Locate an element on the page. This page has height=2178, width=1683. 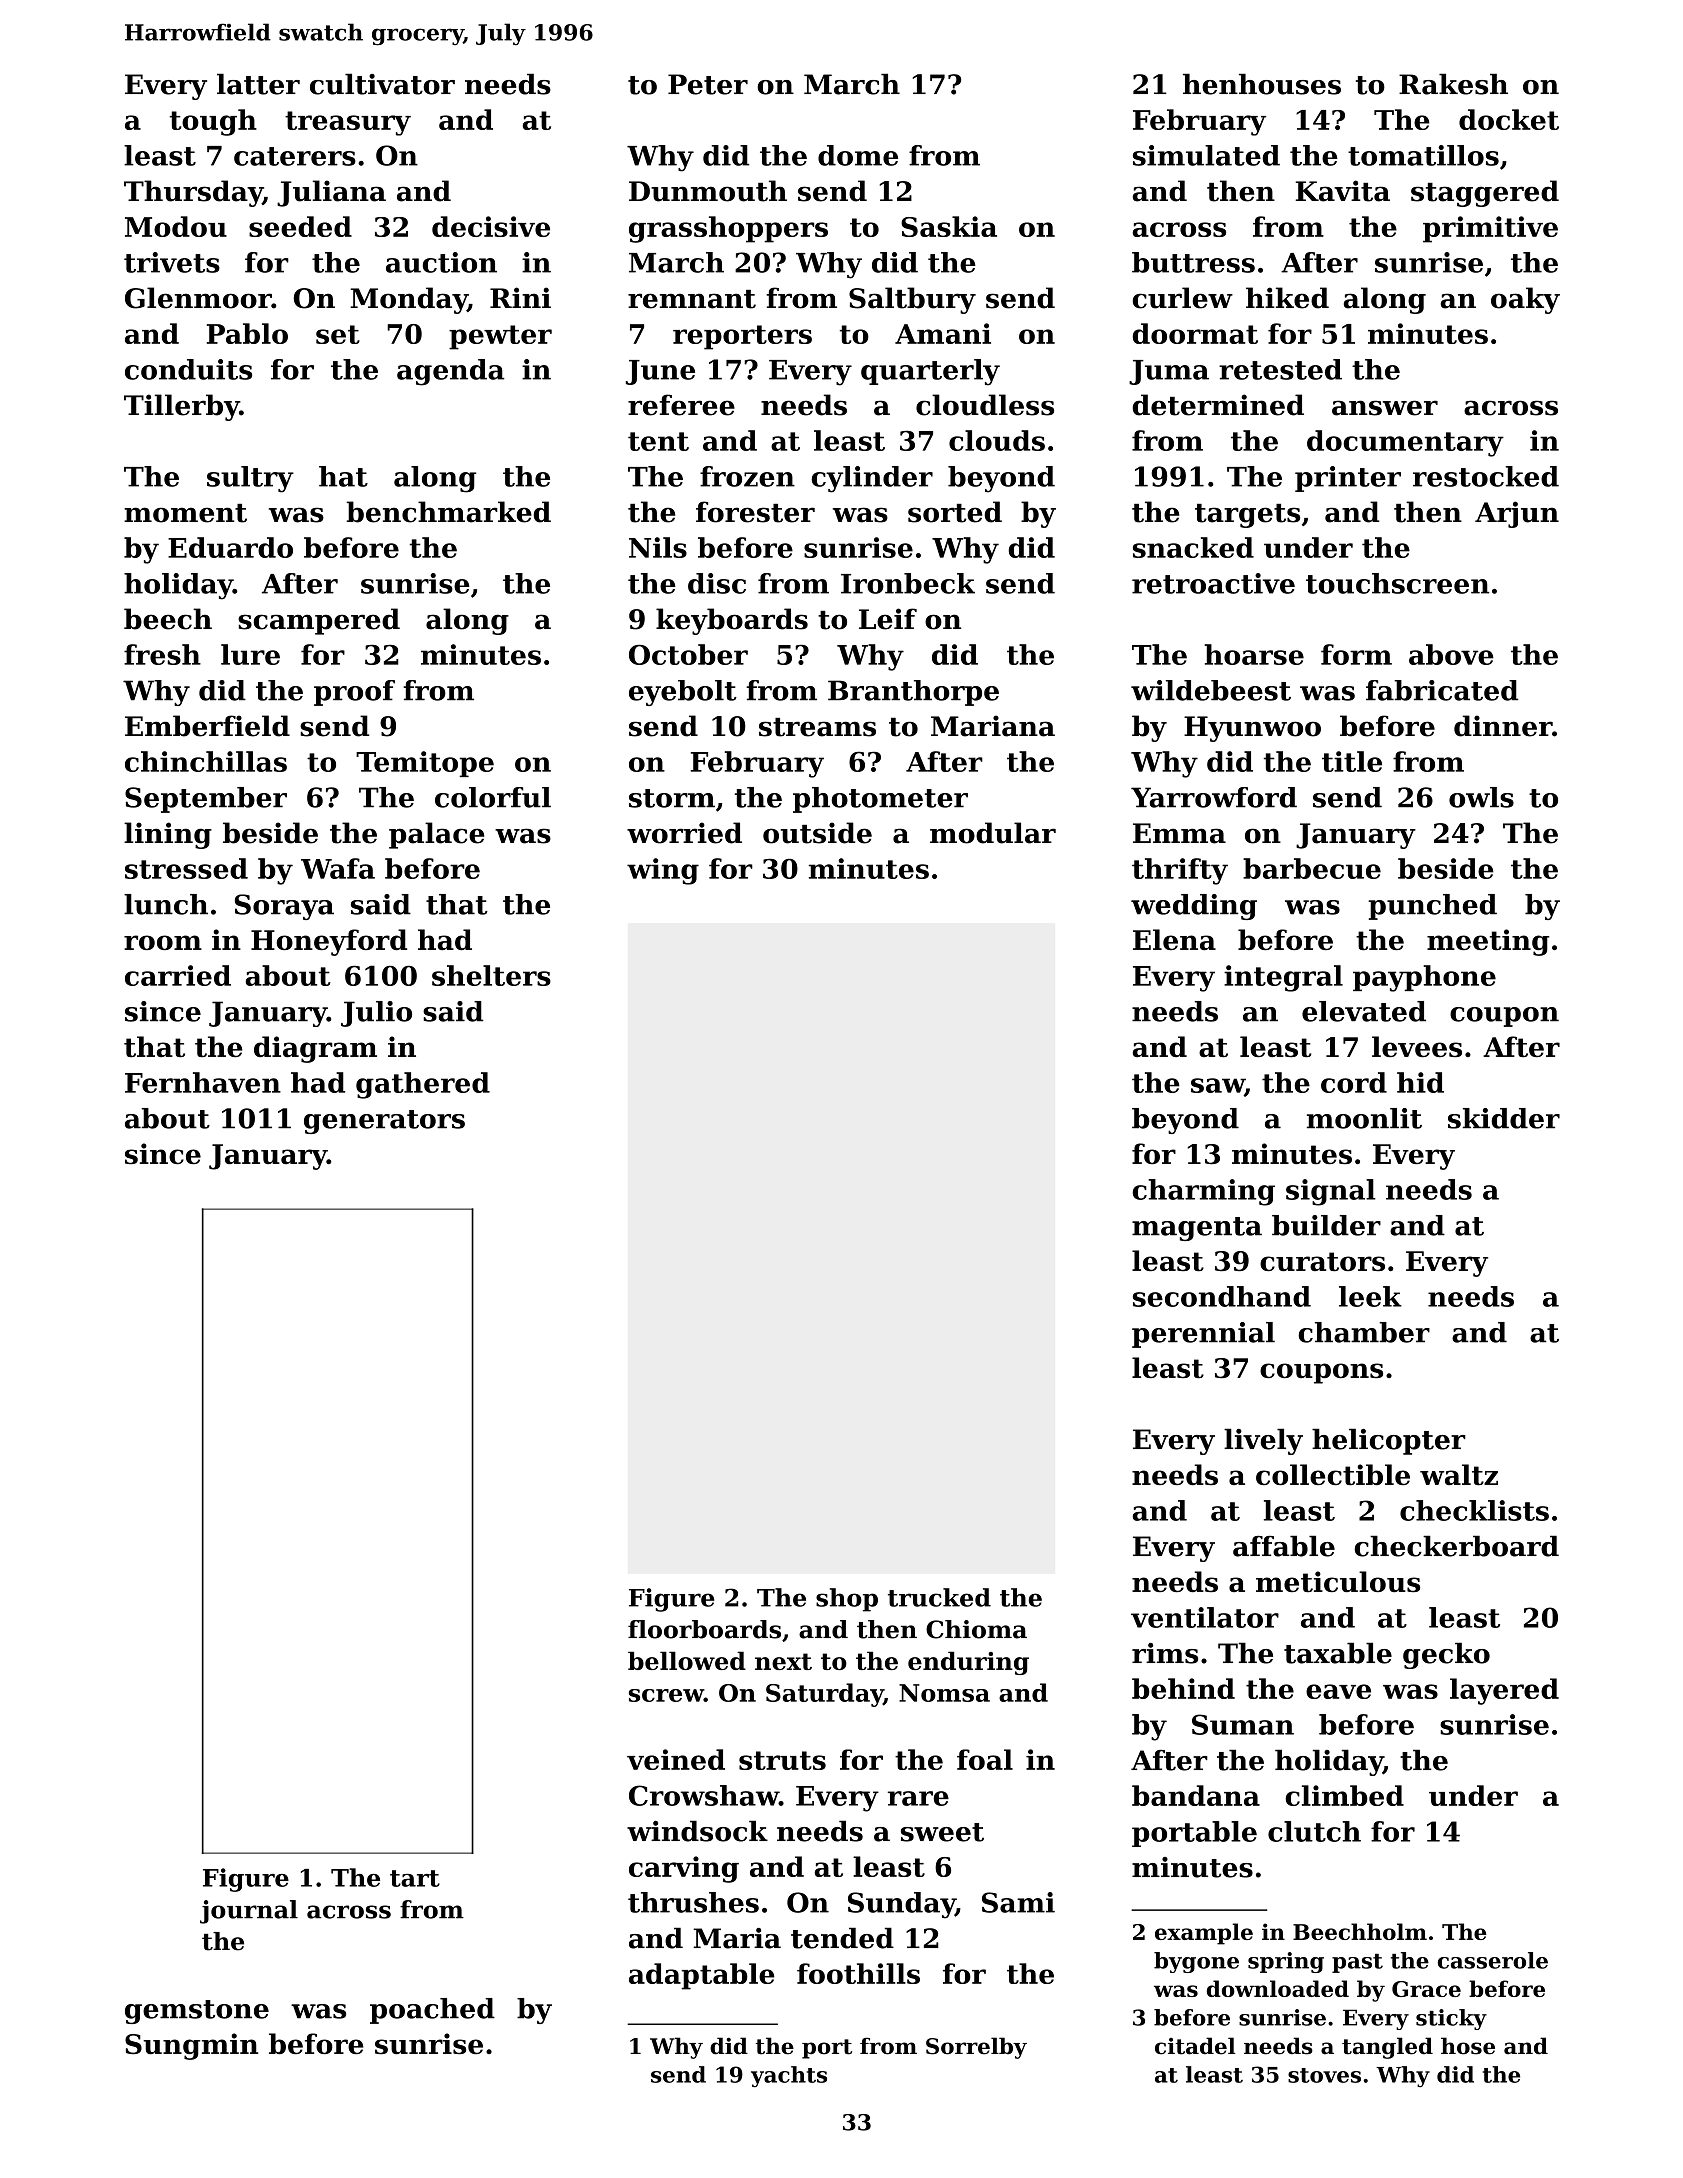
chamber is located at coordinates (1364, 1332).
